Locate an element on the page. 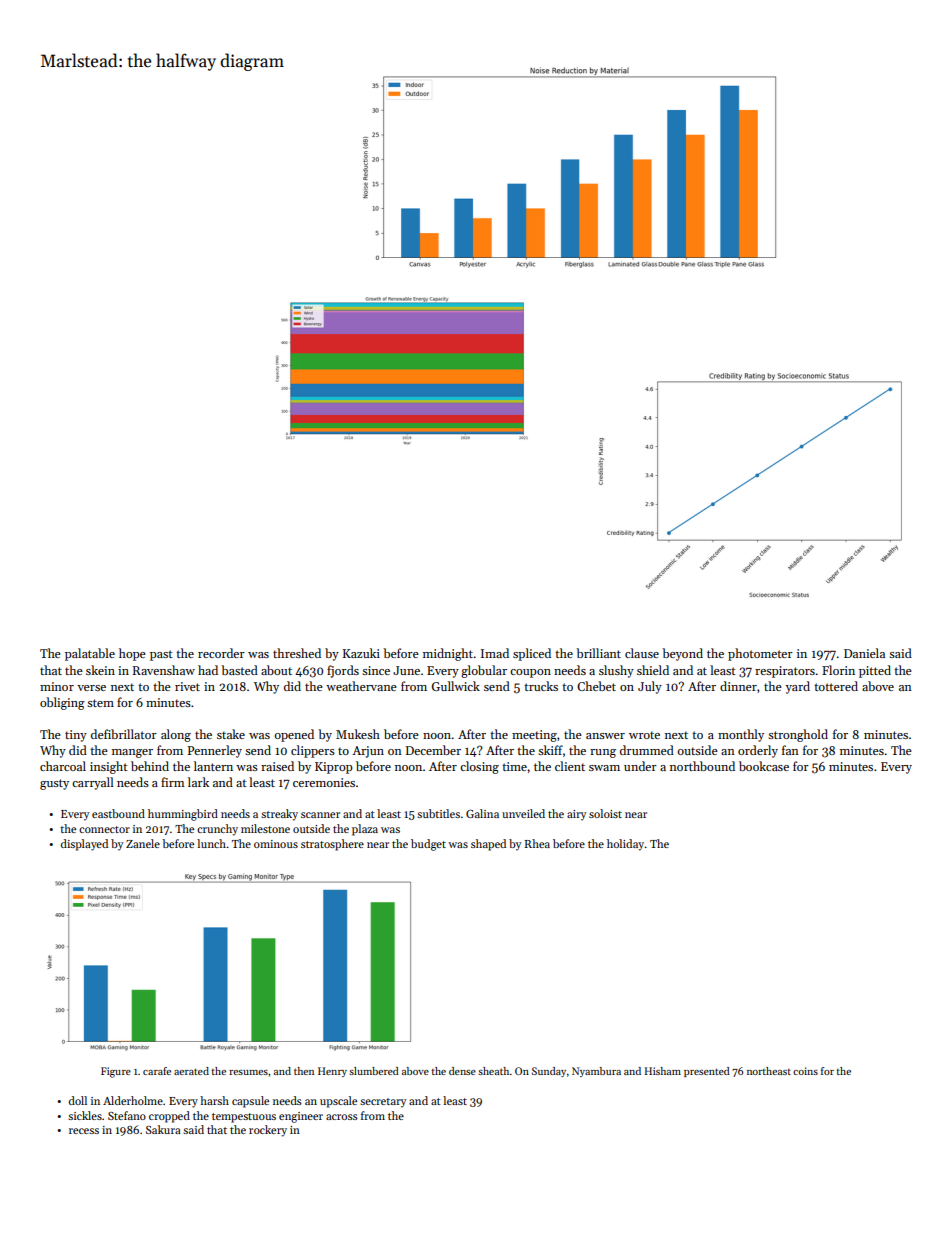  beyond is located at coordinates (682, 654).
